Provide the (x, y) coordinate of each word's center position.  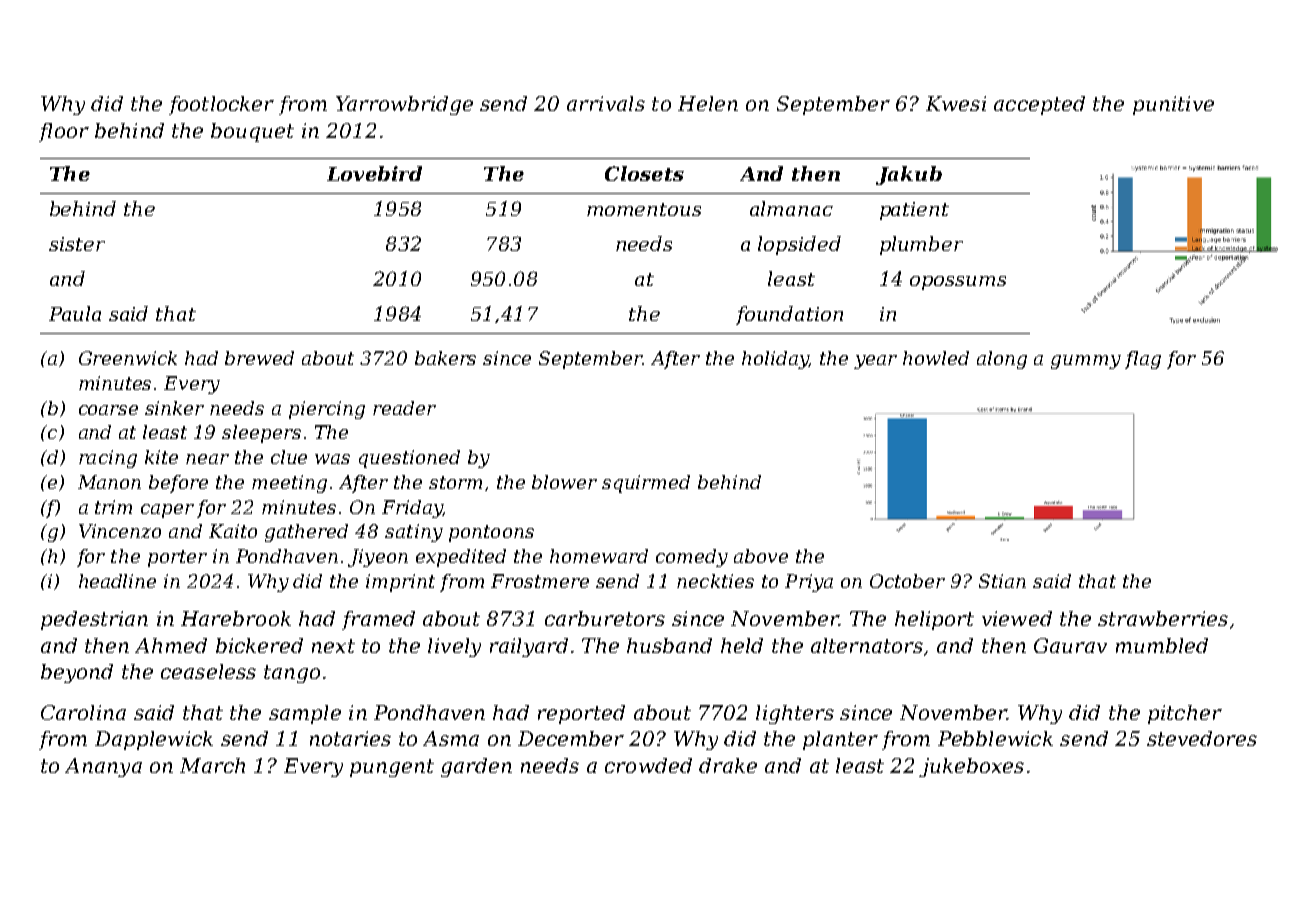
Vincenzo (120, 531)
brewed (259, 358)
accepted (1039, 105)
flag (1143, 360)
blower (564, 482)
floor (64, 132)
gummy (1086, 362)
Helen (708, 103)
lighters (795, 714)
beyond (77, 673)
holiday (775, 360)
